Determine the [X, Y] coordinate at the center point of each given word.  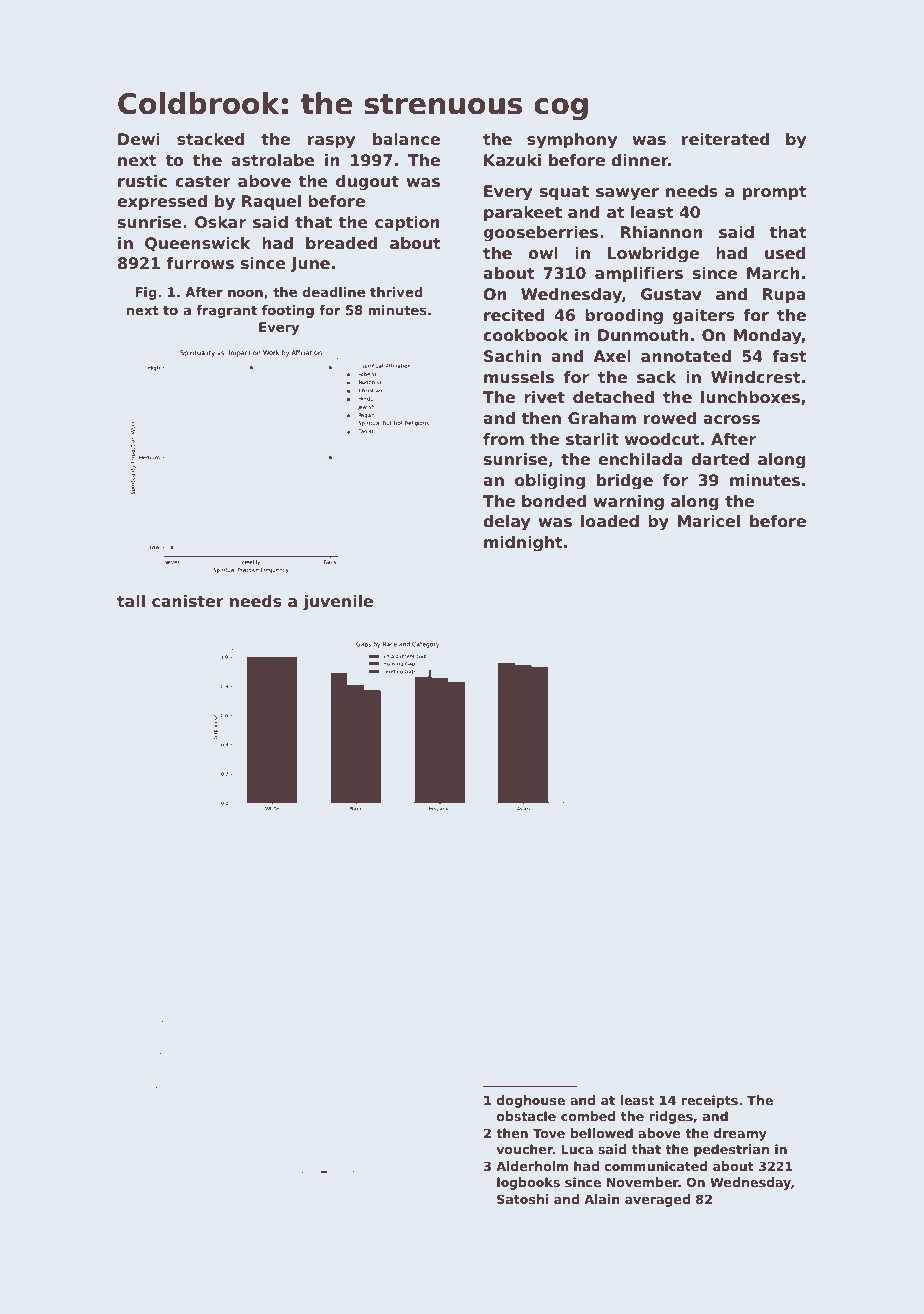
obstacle [526, 1116]
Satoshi [523, 1199]
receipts [709, 1101]
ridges [671, 1117]
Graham [602, 418]
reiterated [726, 139]
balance [406, 139]
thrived [396, 292]
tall [131, 601]
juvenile [338, 603]
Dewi [139, 139]
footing [288, 311]
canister [188, 601]
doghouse [531, 1101]
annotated [686, 356]
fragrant [226, 311]
